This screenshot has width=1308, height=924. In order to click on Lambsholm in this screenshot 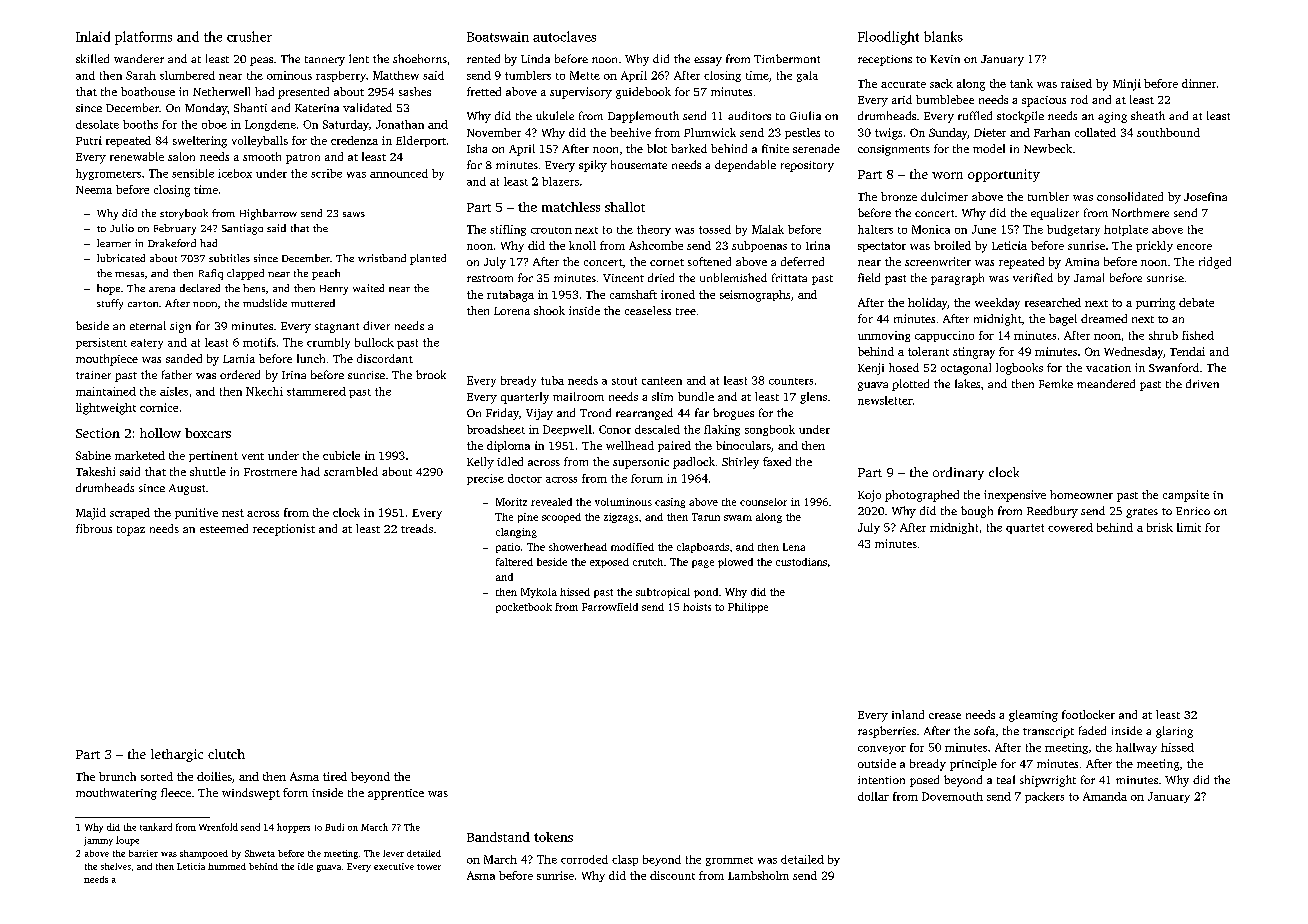, I will do `click(758, 875)`.
